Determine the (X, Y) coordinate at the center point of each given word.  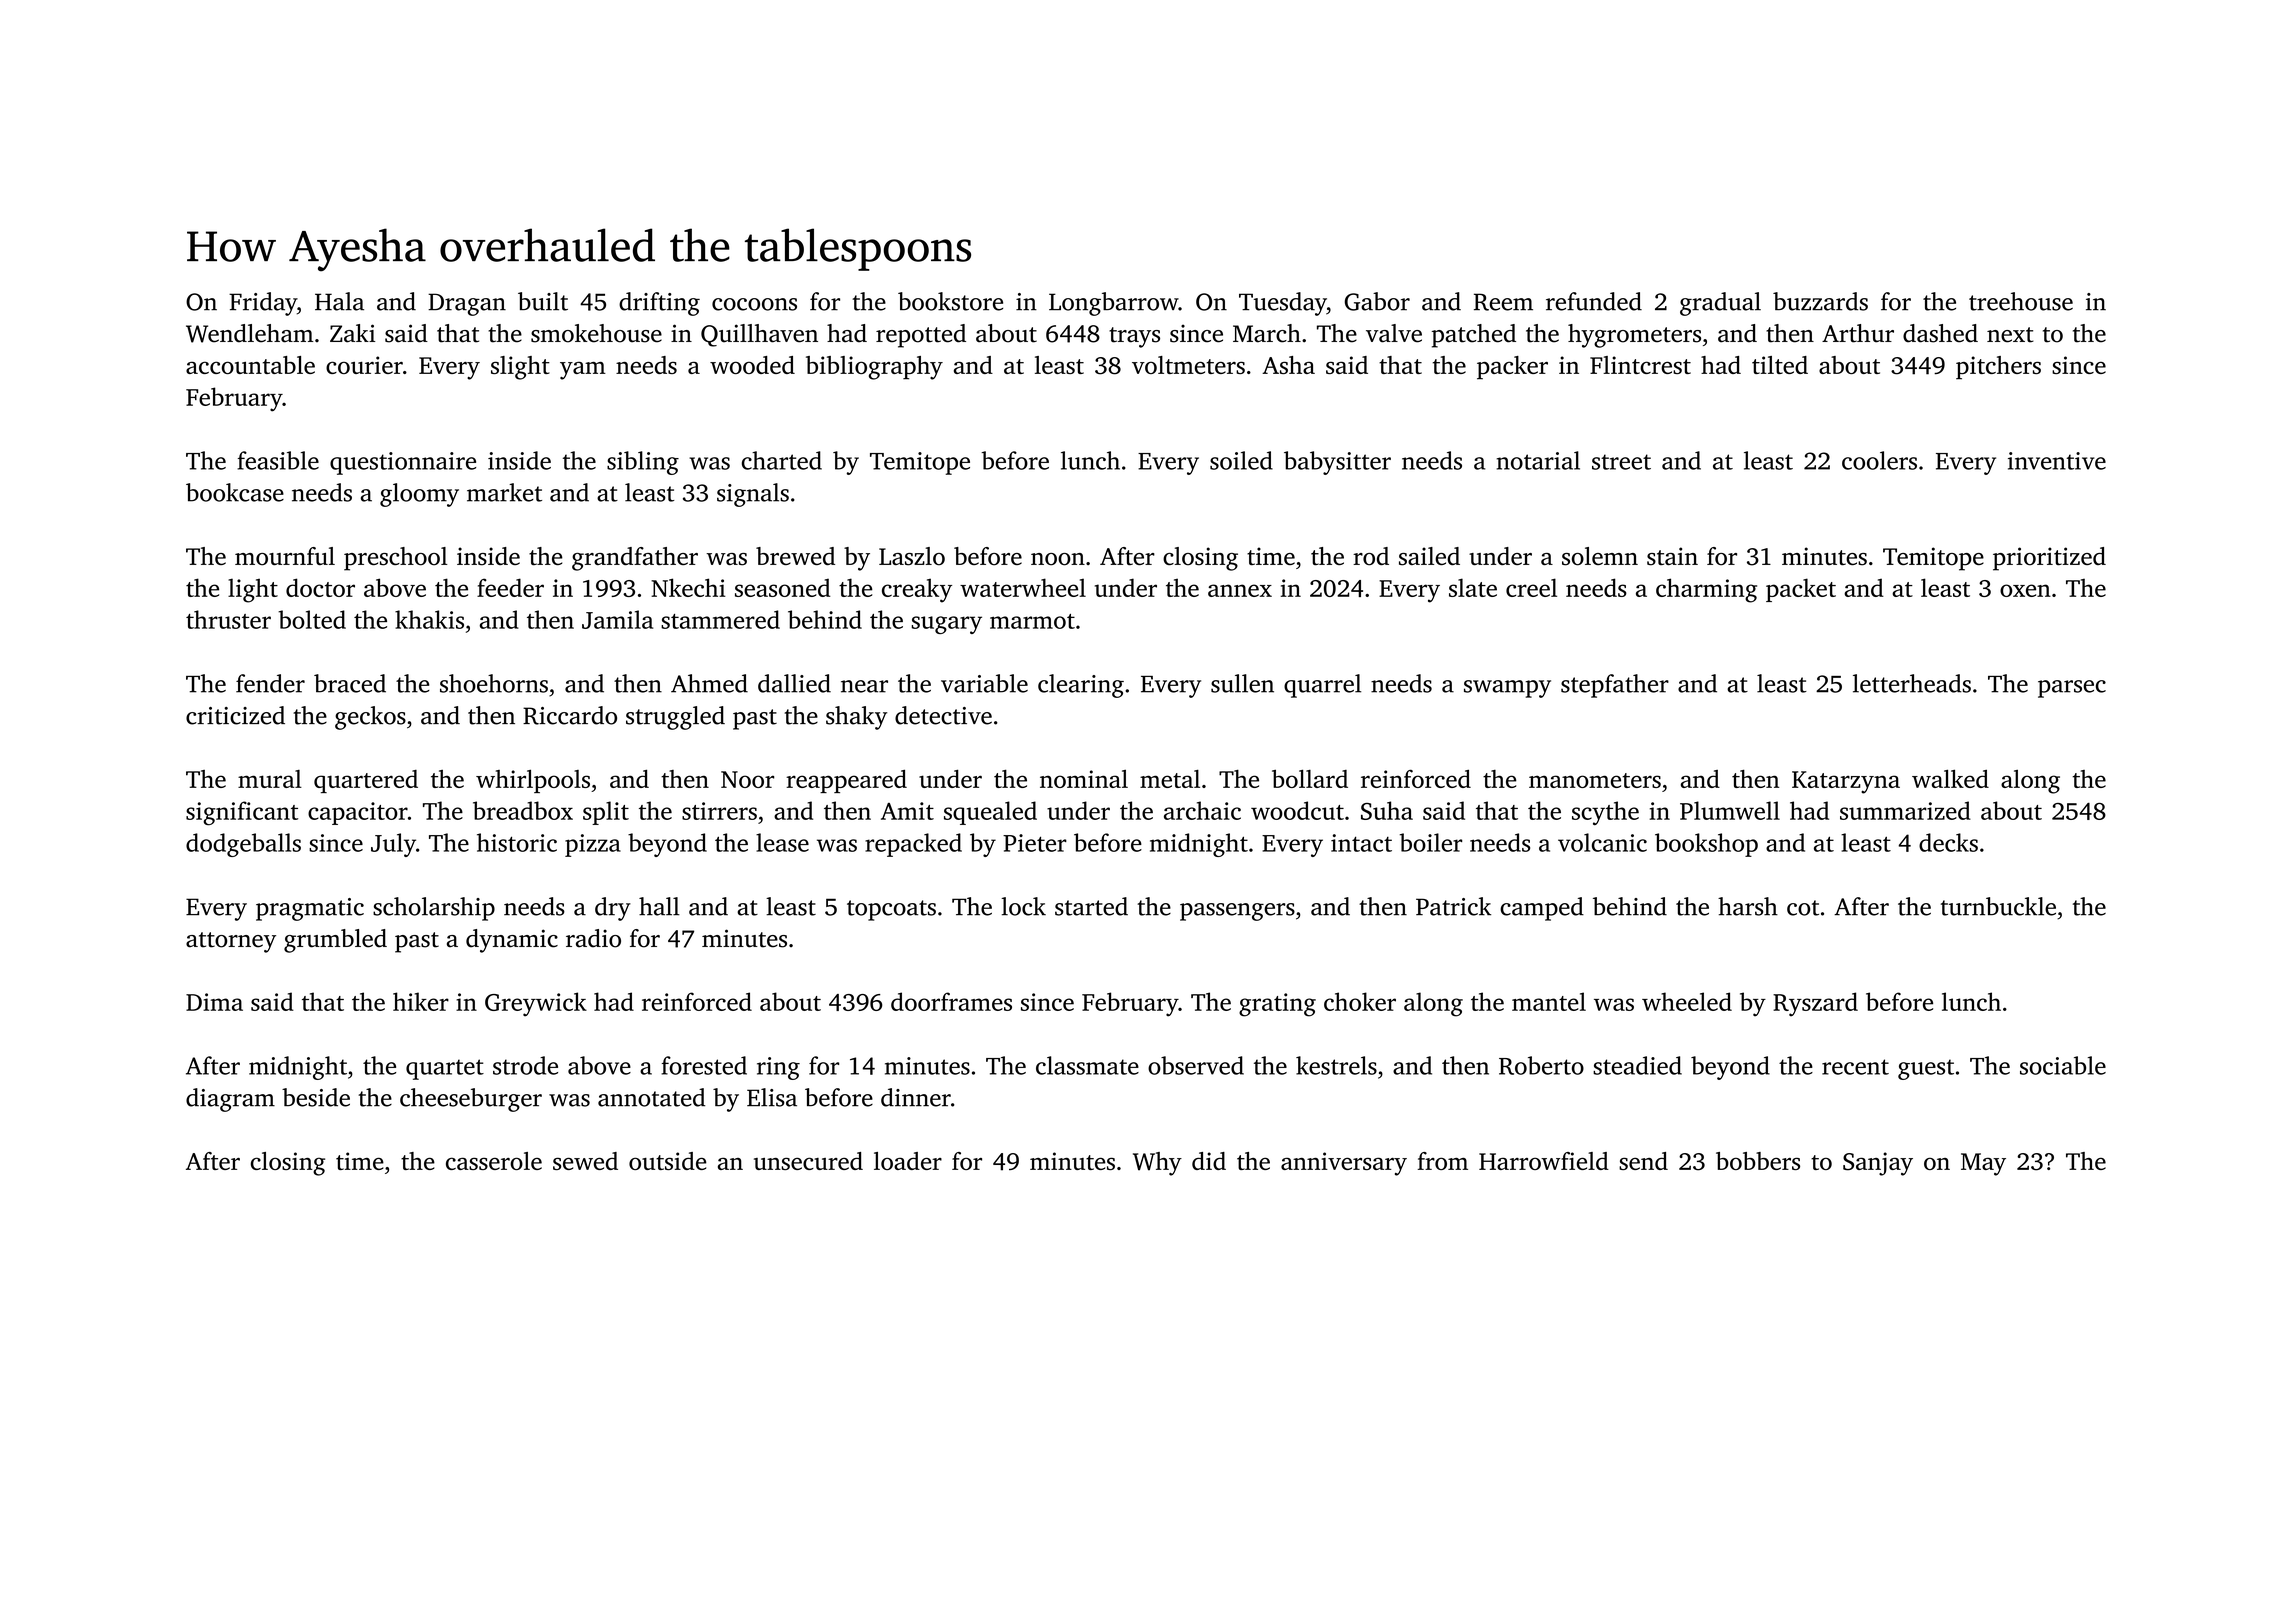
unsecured (808, 1161)
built (543, 301)
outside (668, 1161)
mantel (1549, 1001)
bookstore (950, 301)
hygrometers (1634, 336)
